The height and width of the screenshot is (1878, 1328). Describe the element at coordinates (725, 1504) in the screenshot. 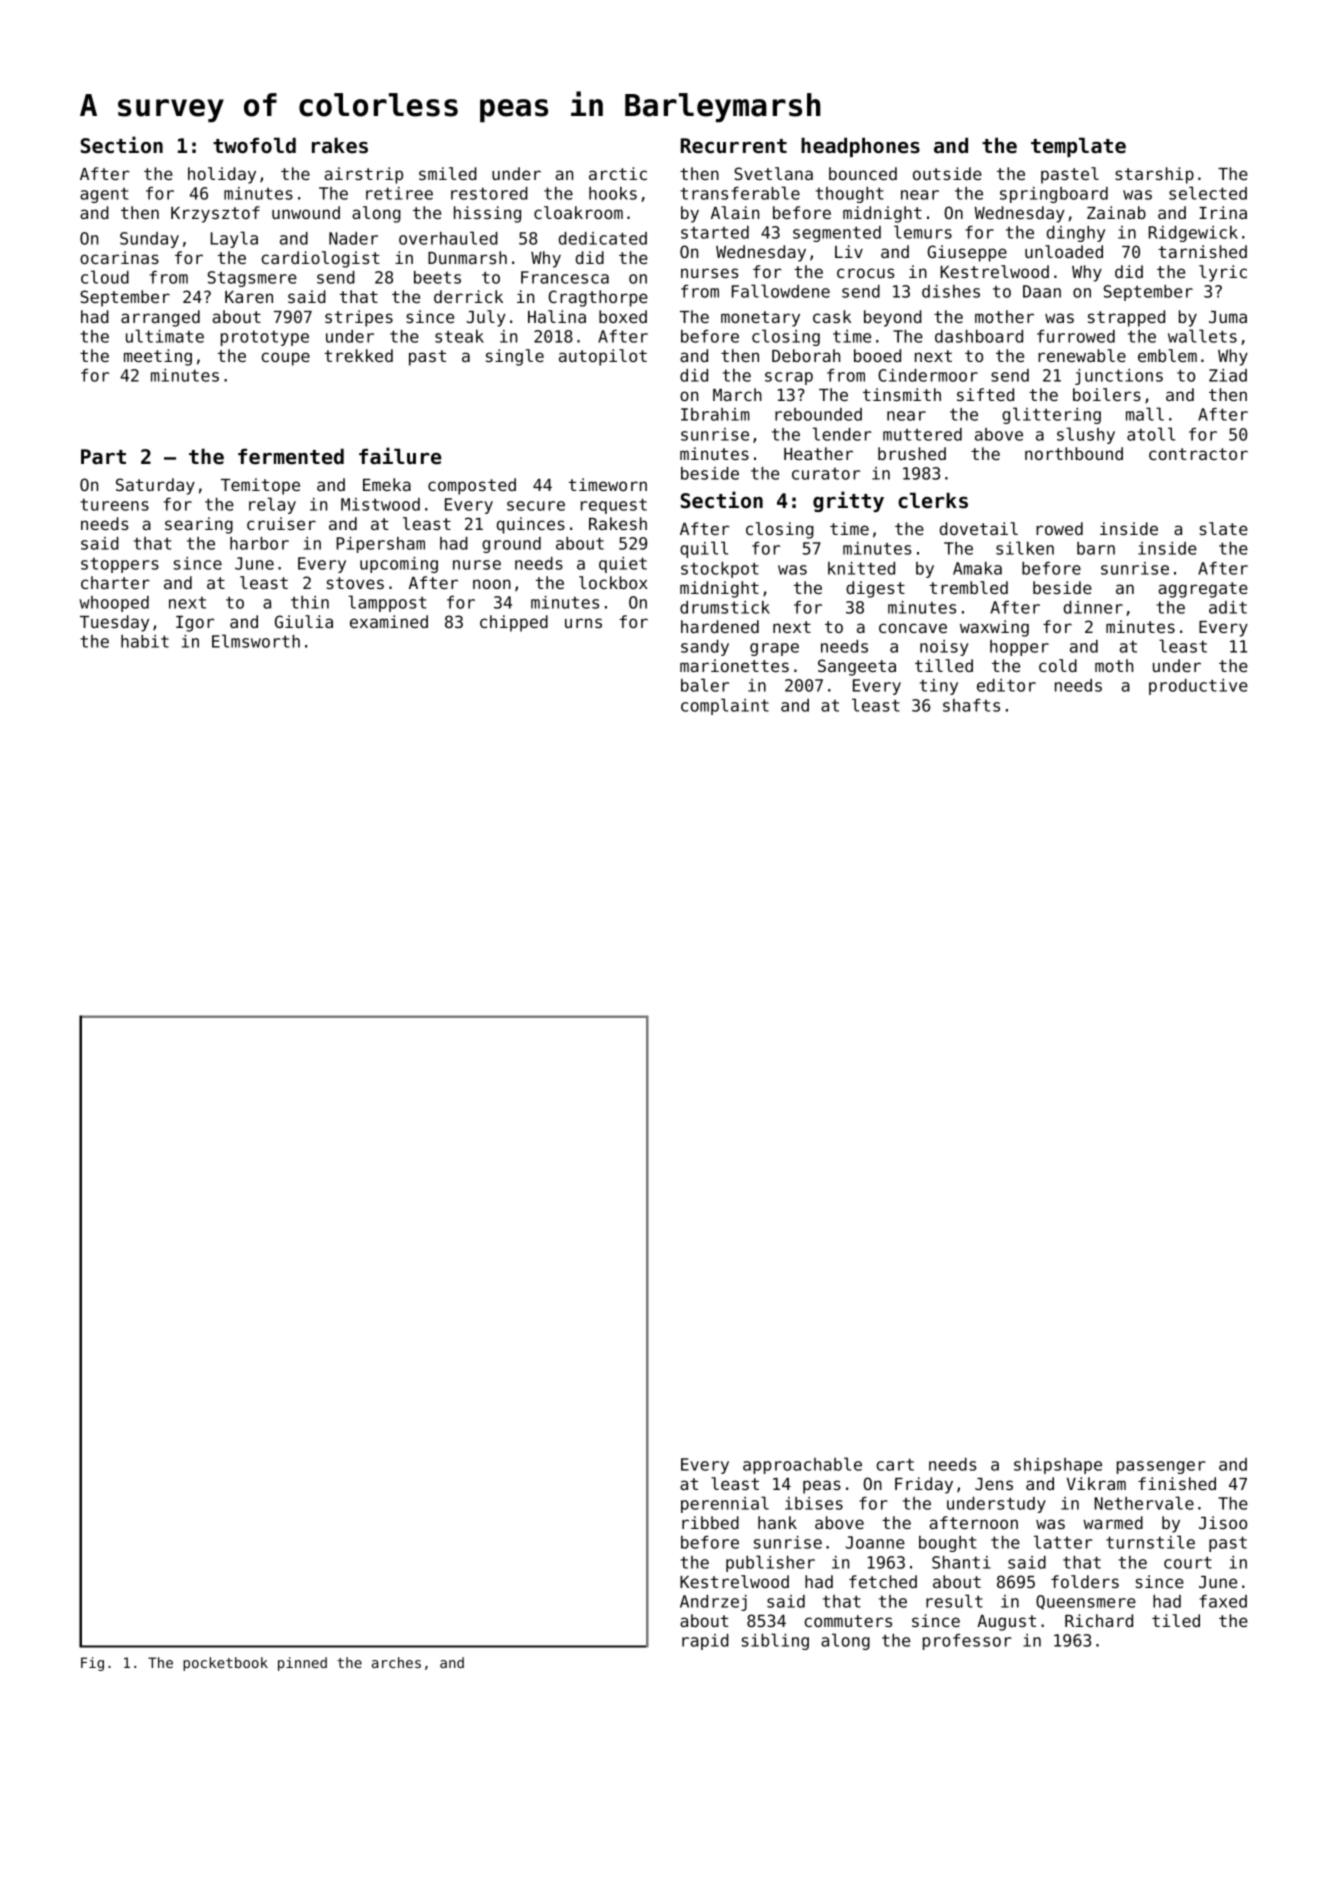

I see `perennial` at that location.
